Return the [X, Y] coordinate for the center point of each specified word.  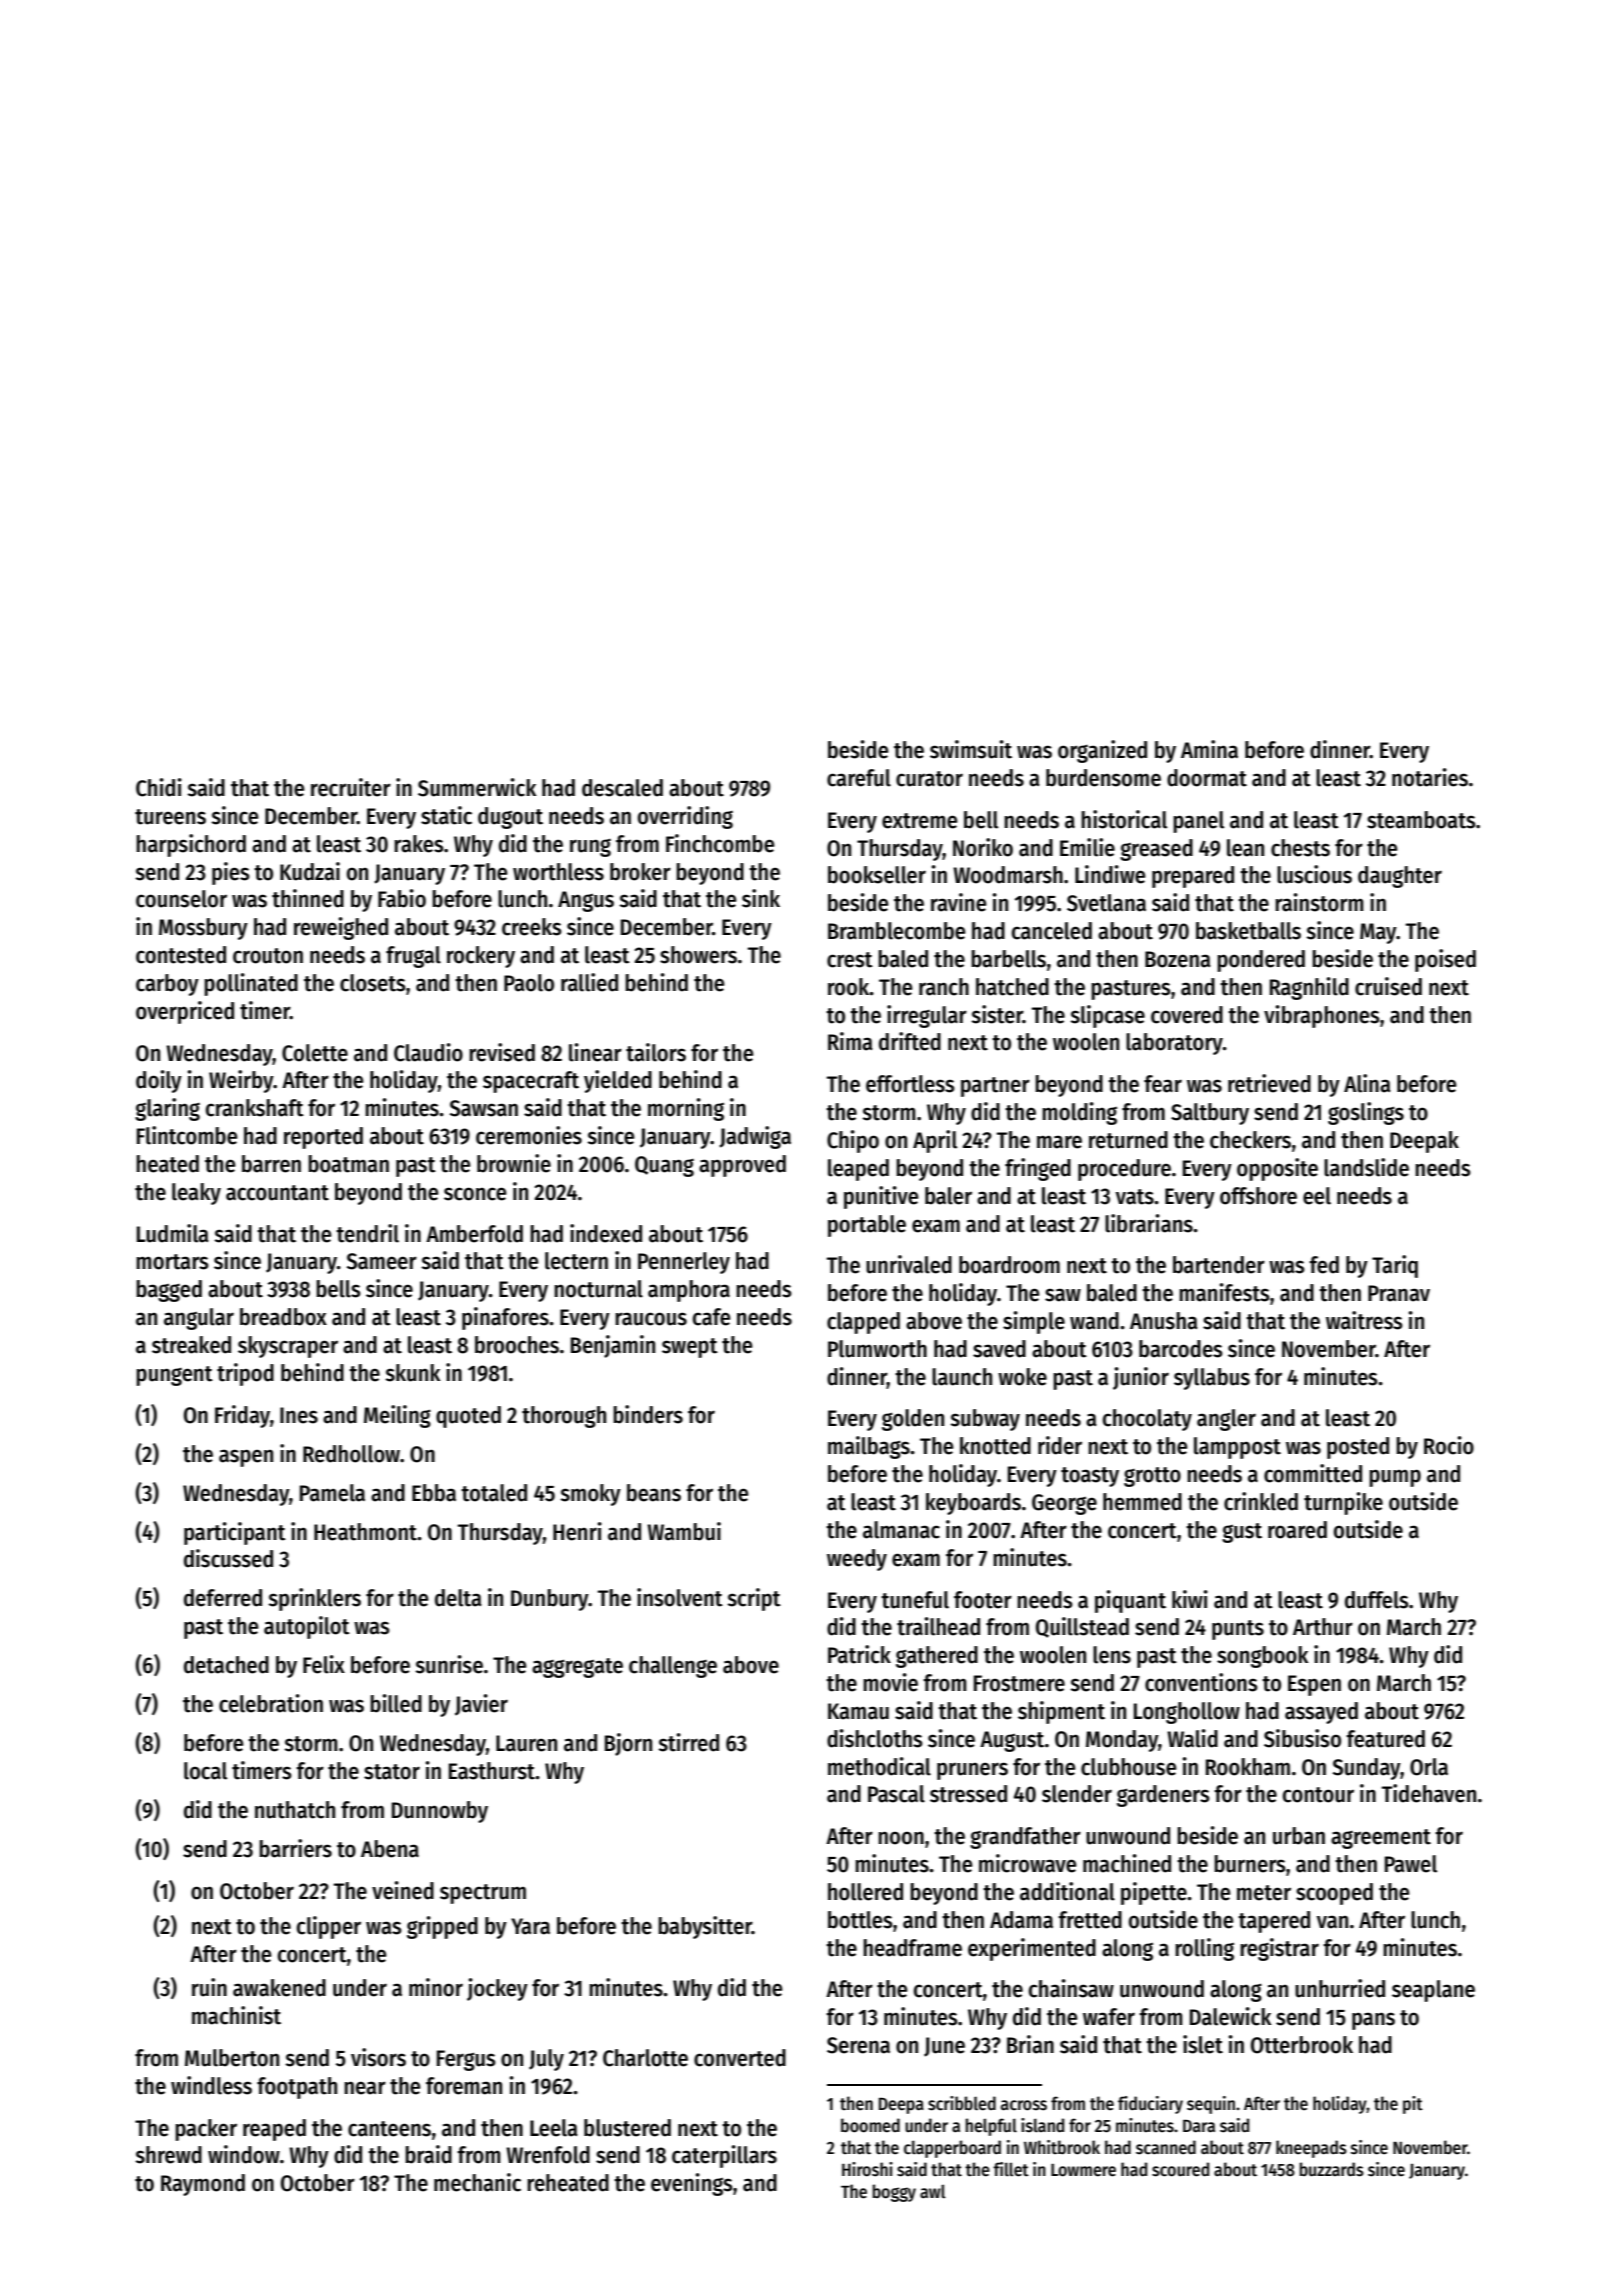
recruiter [351, 787]
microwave [1028, 1863]
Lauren [526, 1743]
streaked [191, 1345]
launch [962, 1377]
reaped [274, 2130]
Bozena [1178, 959]
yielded [618, 1081]
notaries [1430, 777]
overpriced [185, 1012]
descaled [622, 788]
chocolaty [1147, 1420]
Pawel [1411, 1864]
